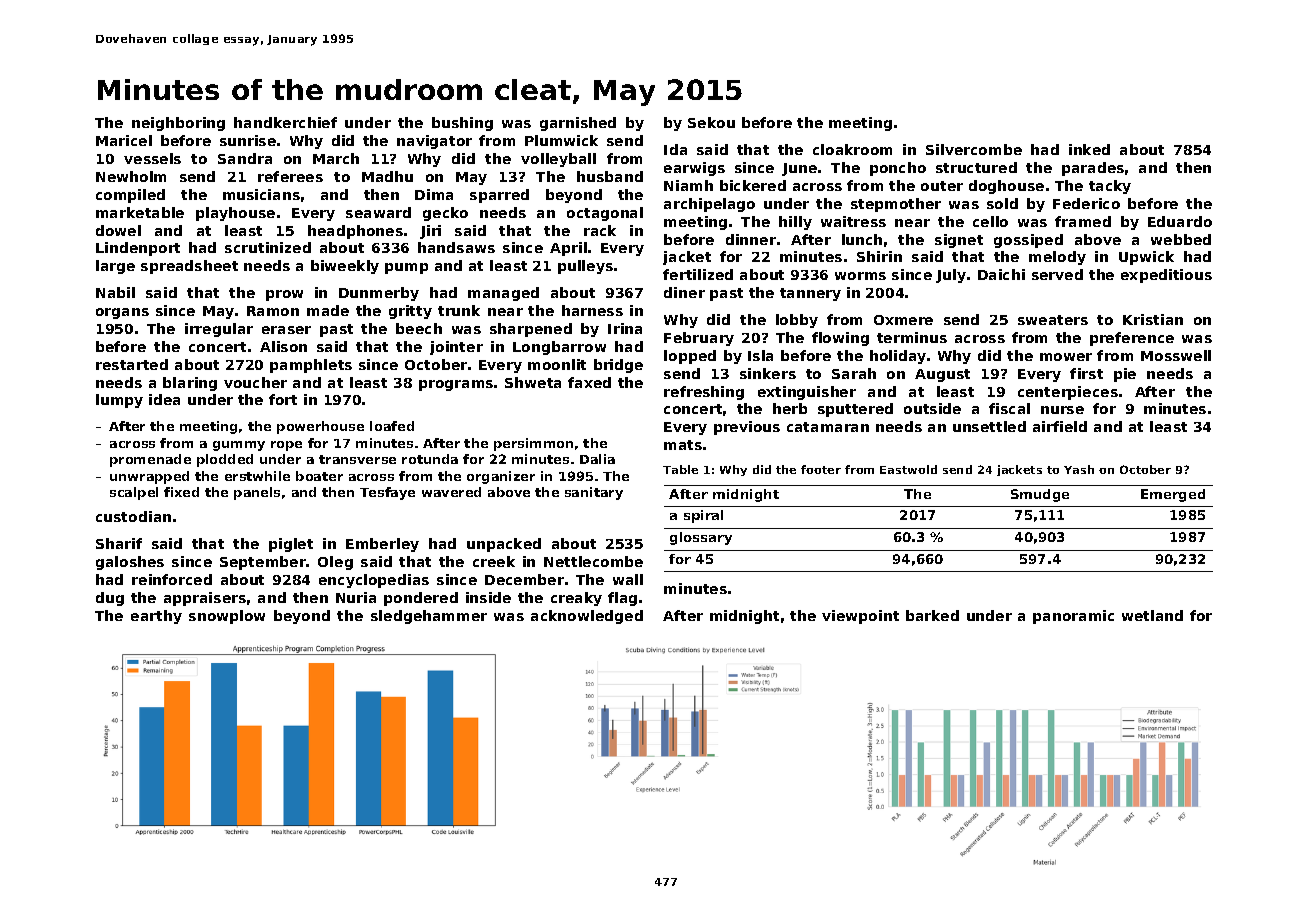  What do you see at coordinates (119, 401) in the page?
I see `lumpy` at bounding box center [119, 401].
